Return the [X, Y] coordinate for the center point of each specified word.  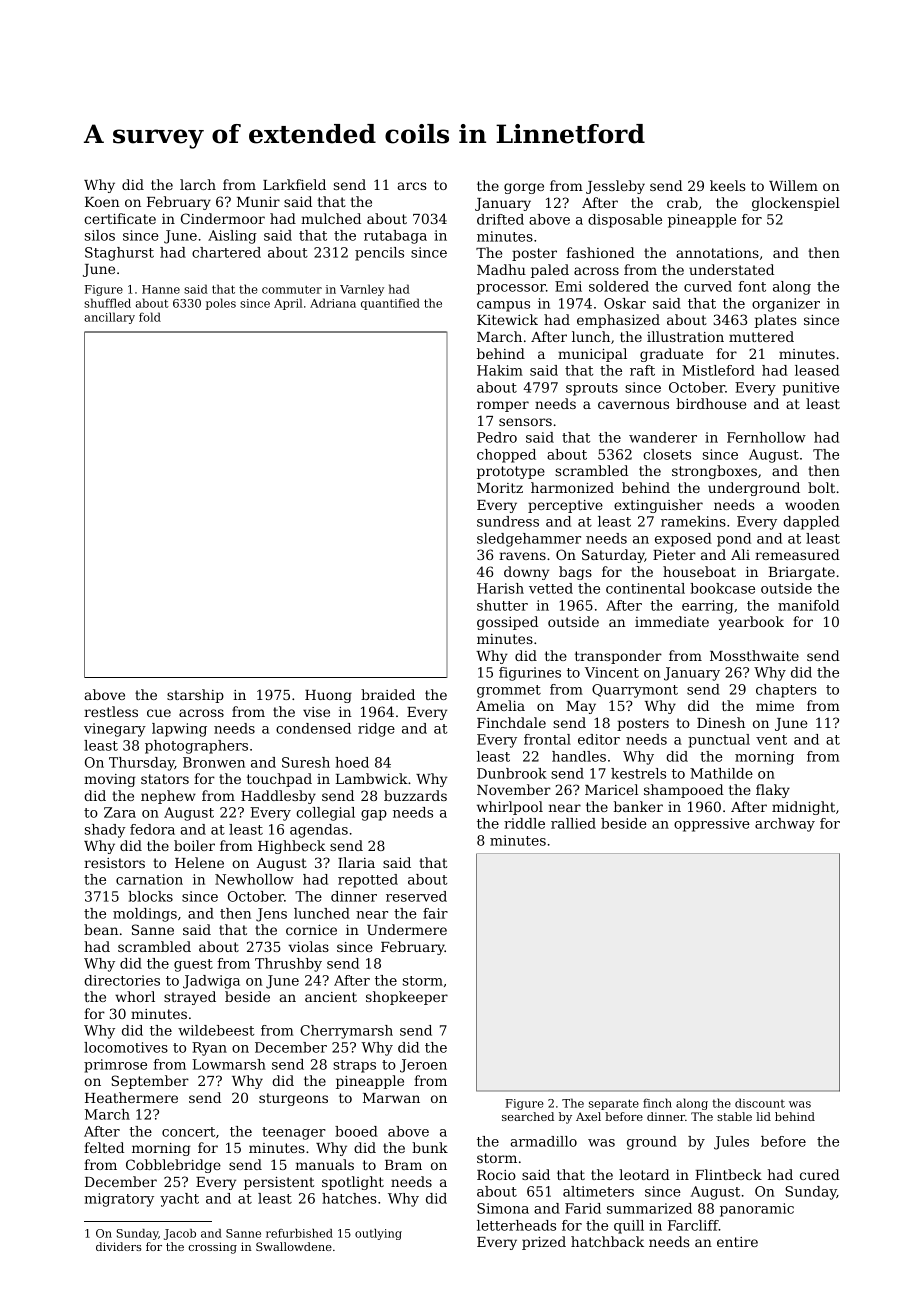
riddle [524, 823]
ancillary [109, 318]
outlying [378, 1234]
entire [737, 1242]
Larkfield [294, 184]
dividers [118, 1246]
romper [503, 406]
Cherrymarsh [346, 1032]
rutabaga [395, 237]
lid [763, 1116]
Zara [120, 812]
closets [667, 454]
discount [760, 1103]
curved [708, 286]
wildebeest [216, 1030]
